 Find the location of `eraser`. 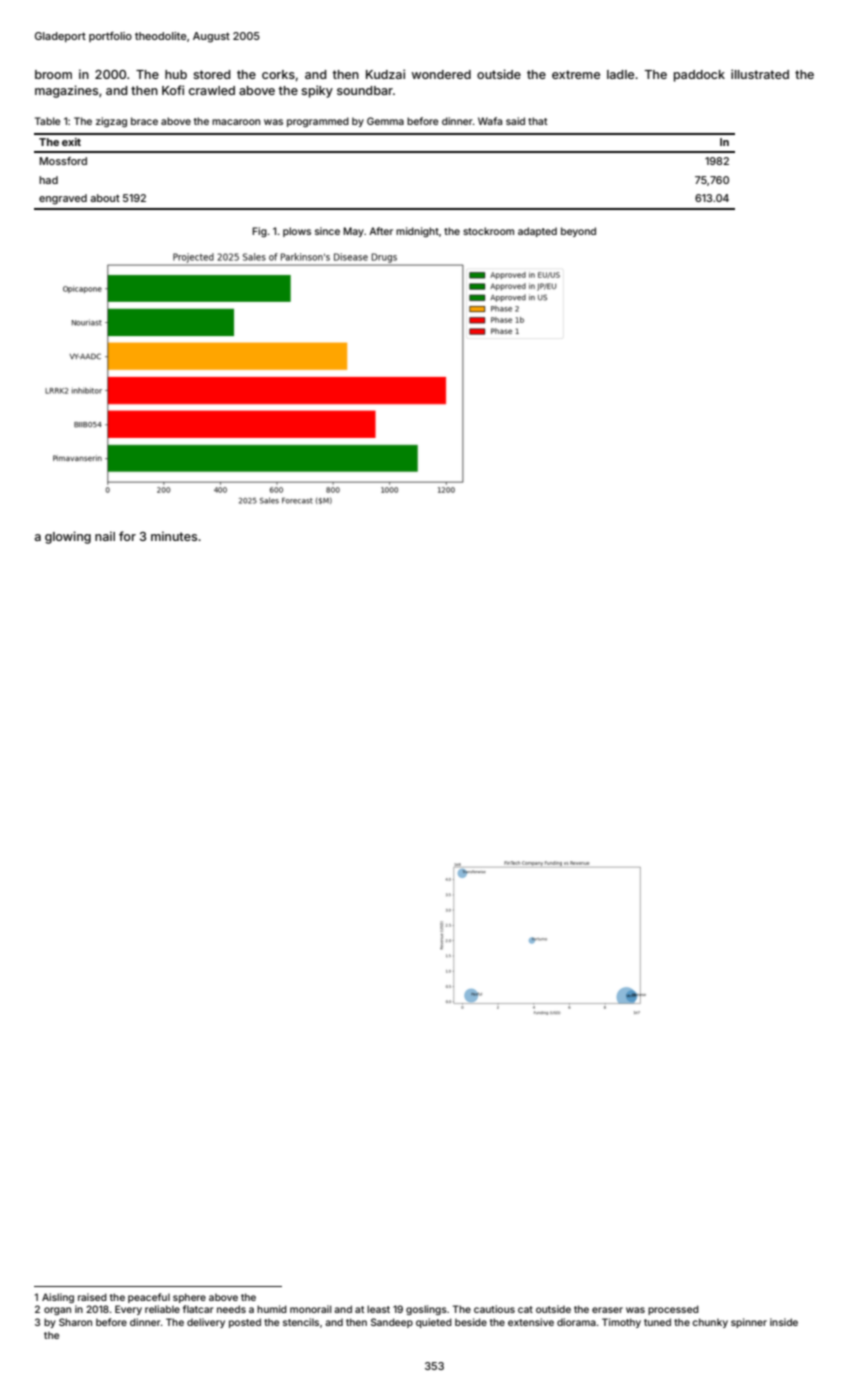

eraser is located at coordinates (607, 1310).
